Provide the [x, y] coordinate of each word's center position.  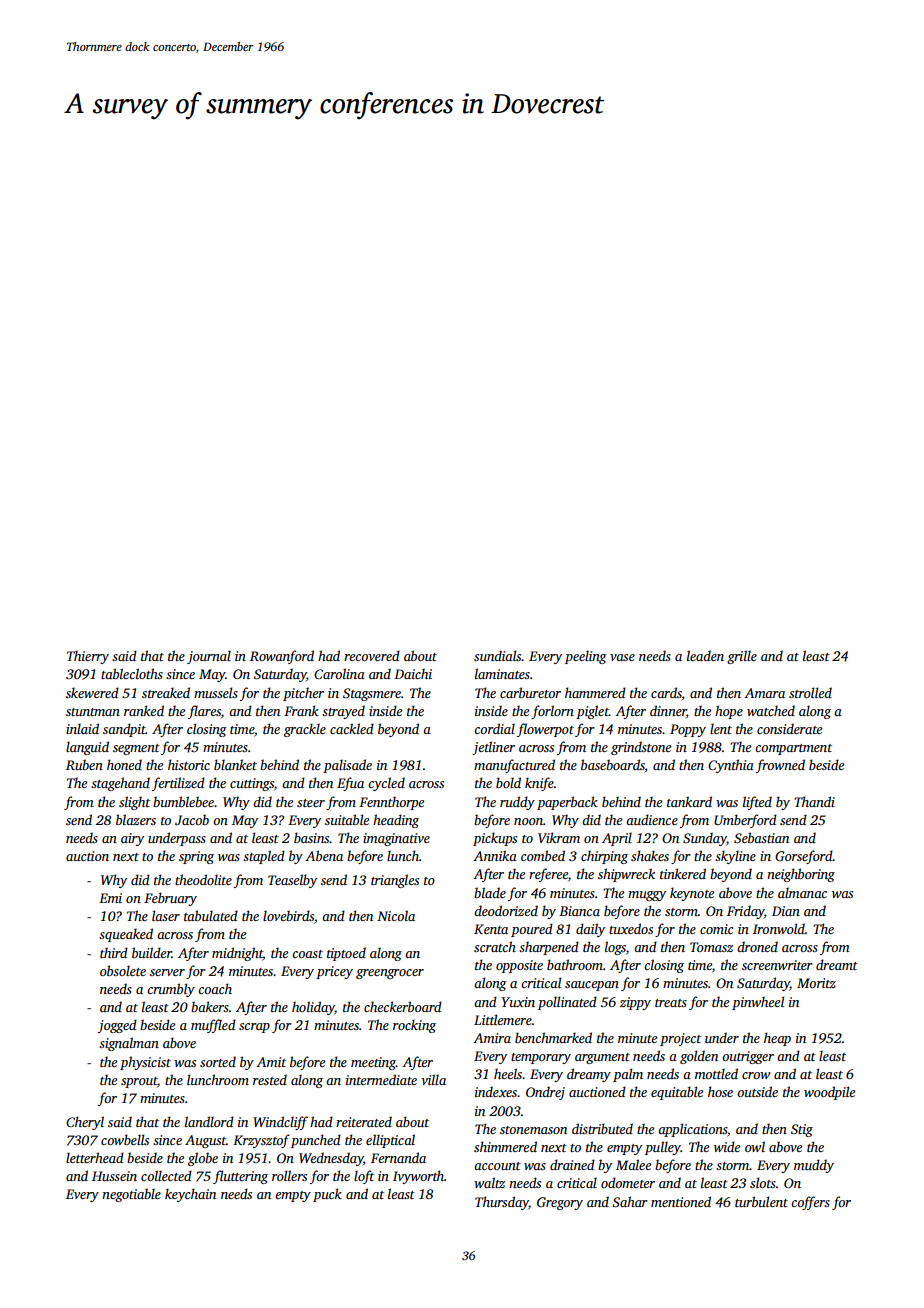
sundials [498, 655]
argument [602, 1058]
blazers [136, 819]
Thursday [502, 1203]
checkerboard [403, 1006]
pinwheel [758, 1003]
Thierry [88, 657]
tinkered [683, 873]
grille [742, 657]
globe [203, 1159]
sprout [139, 1082]
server [167, 972]
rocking [414, 1026]
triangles [395, 881]
